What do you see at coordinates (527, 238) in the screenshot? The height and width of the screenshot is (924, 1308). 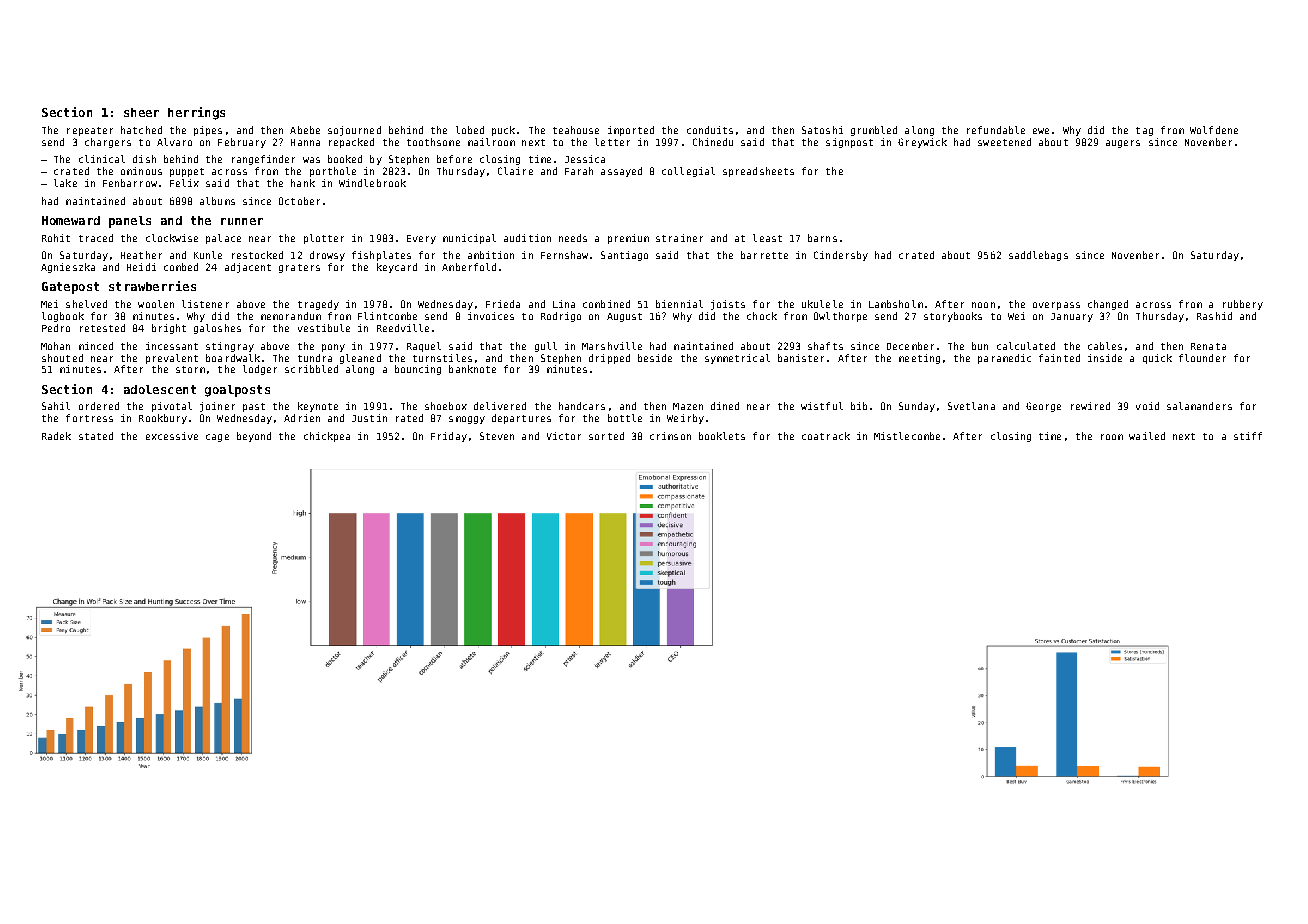 I see `audition` at bounding box center [527, 238].
